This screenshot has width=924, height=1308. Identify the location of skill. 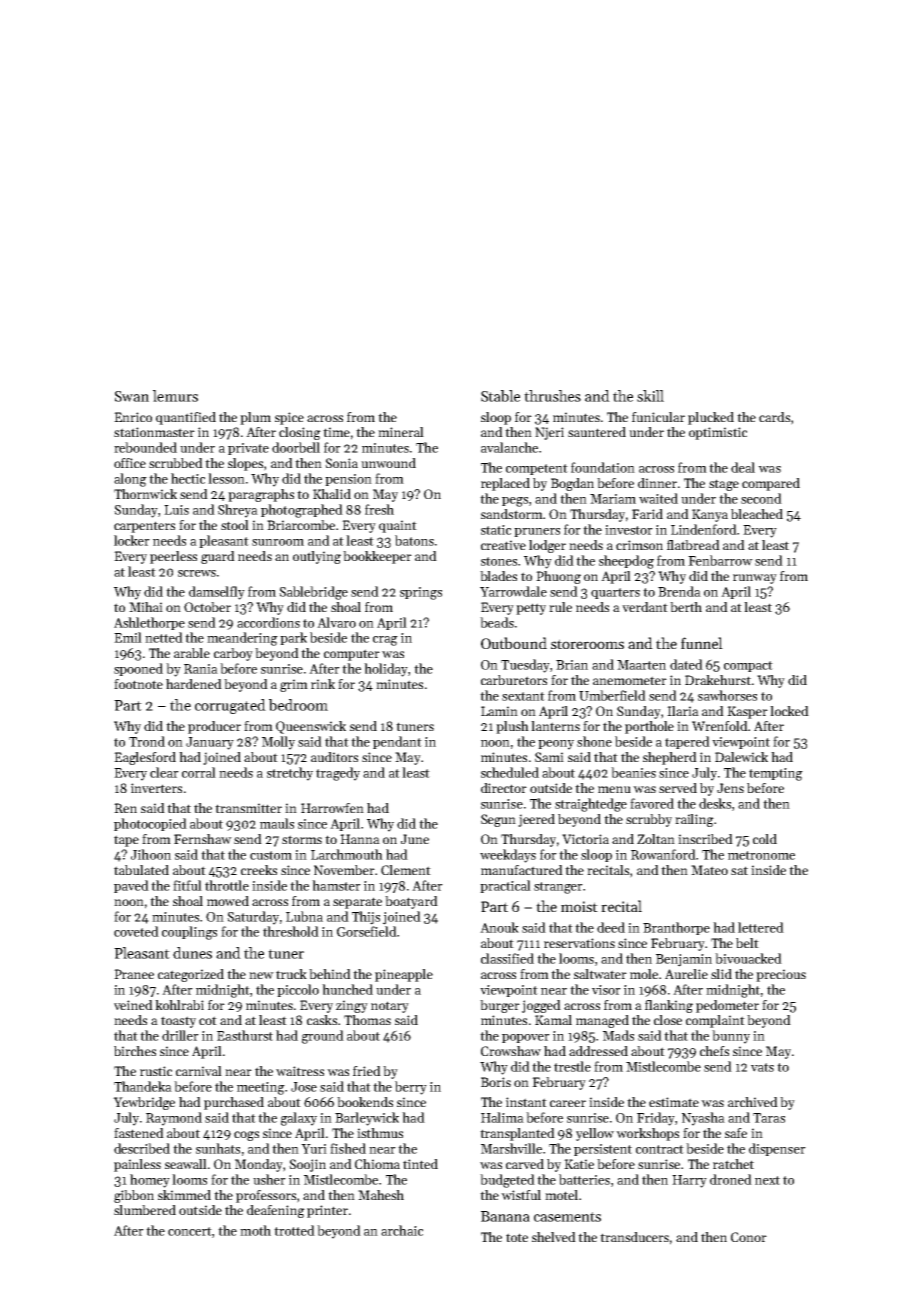
(650, 396).
